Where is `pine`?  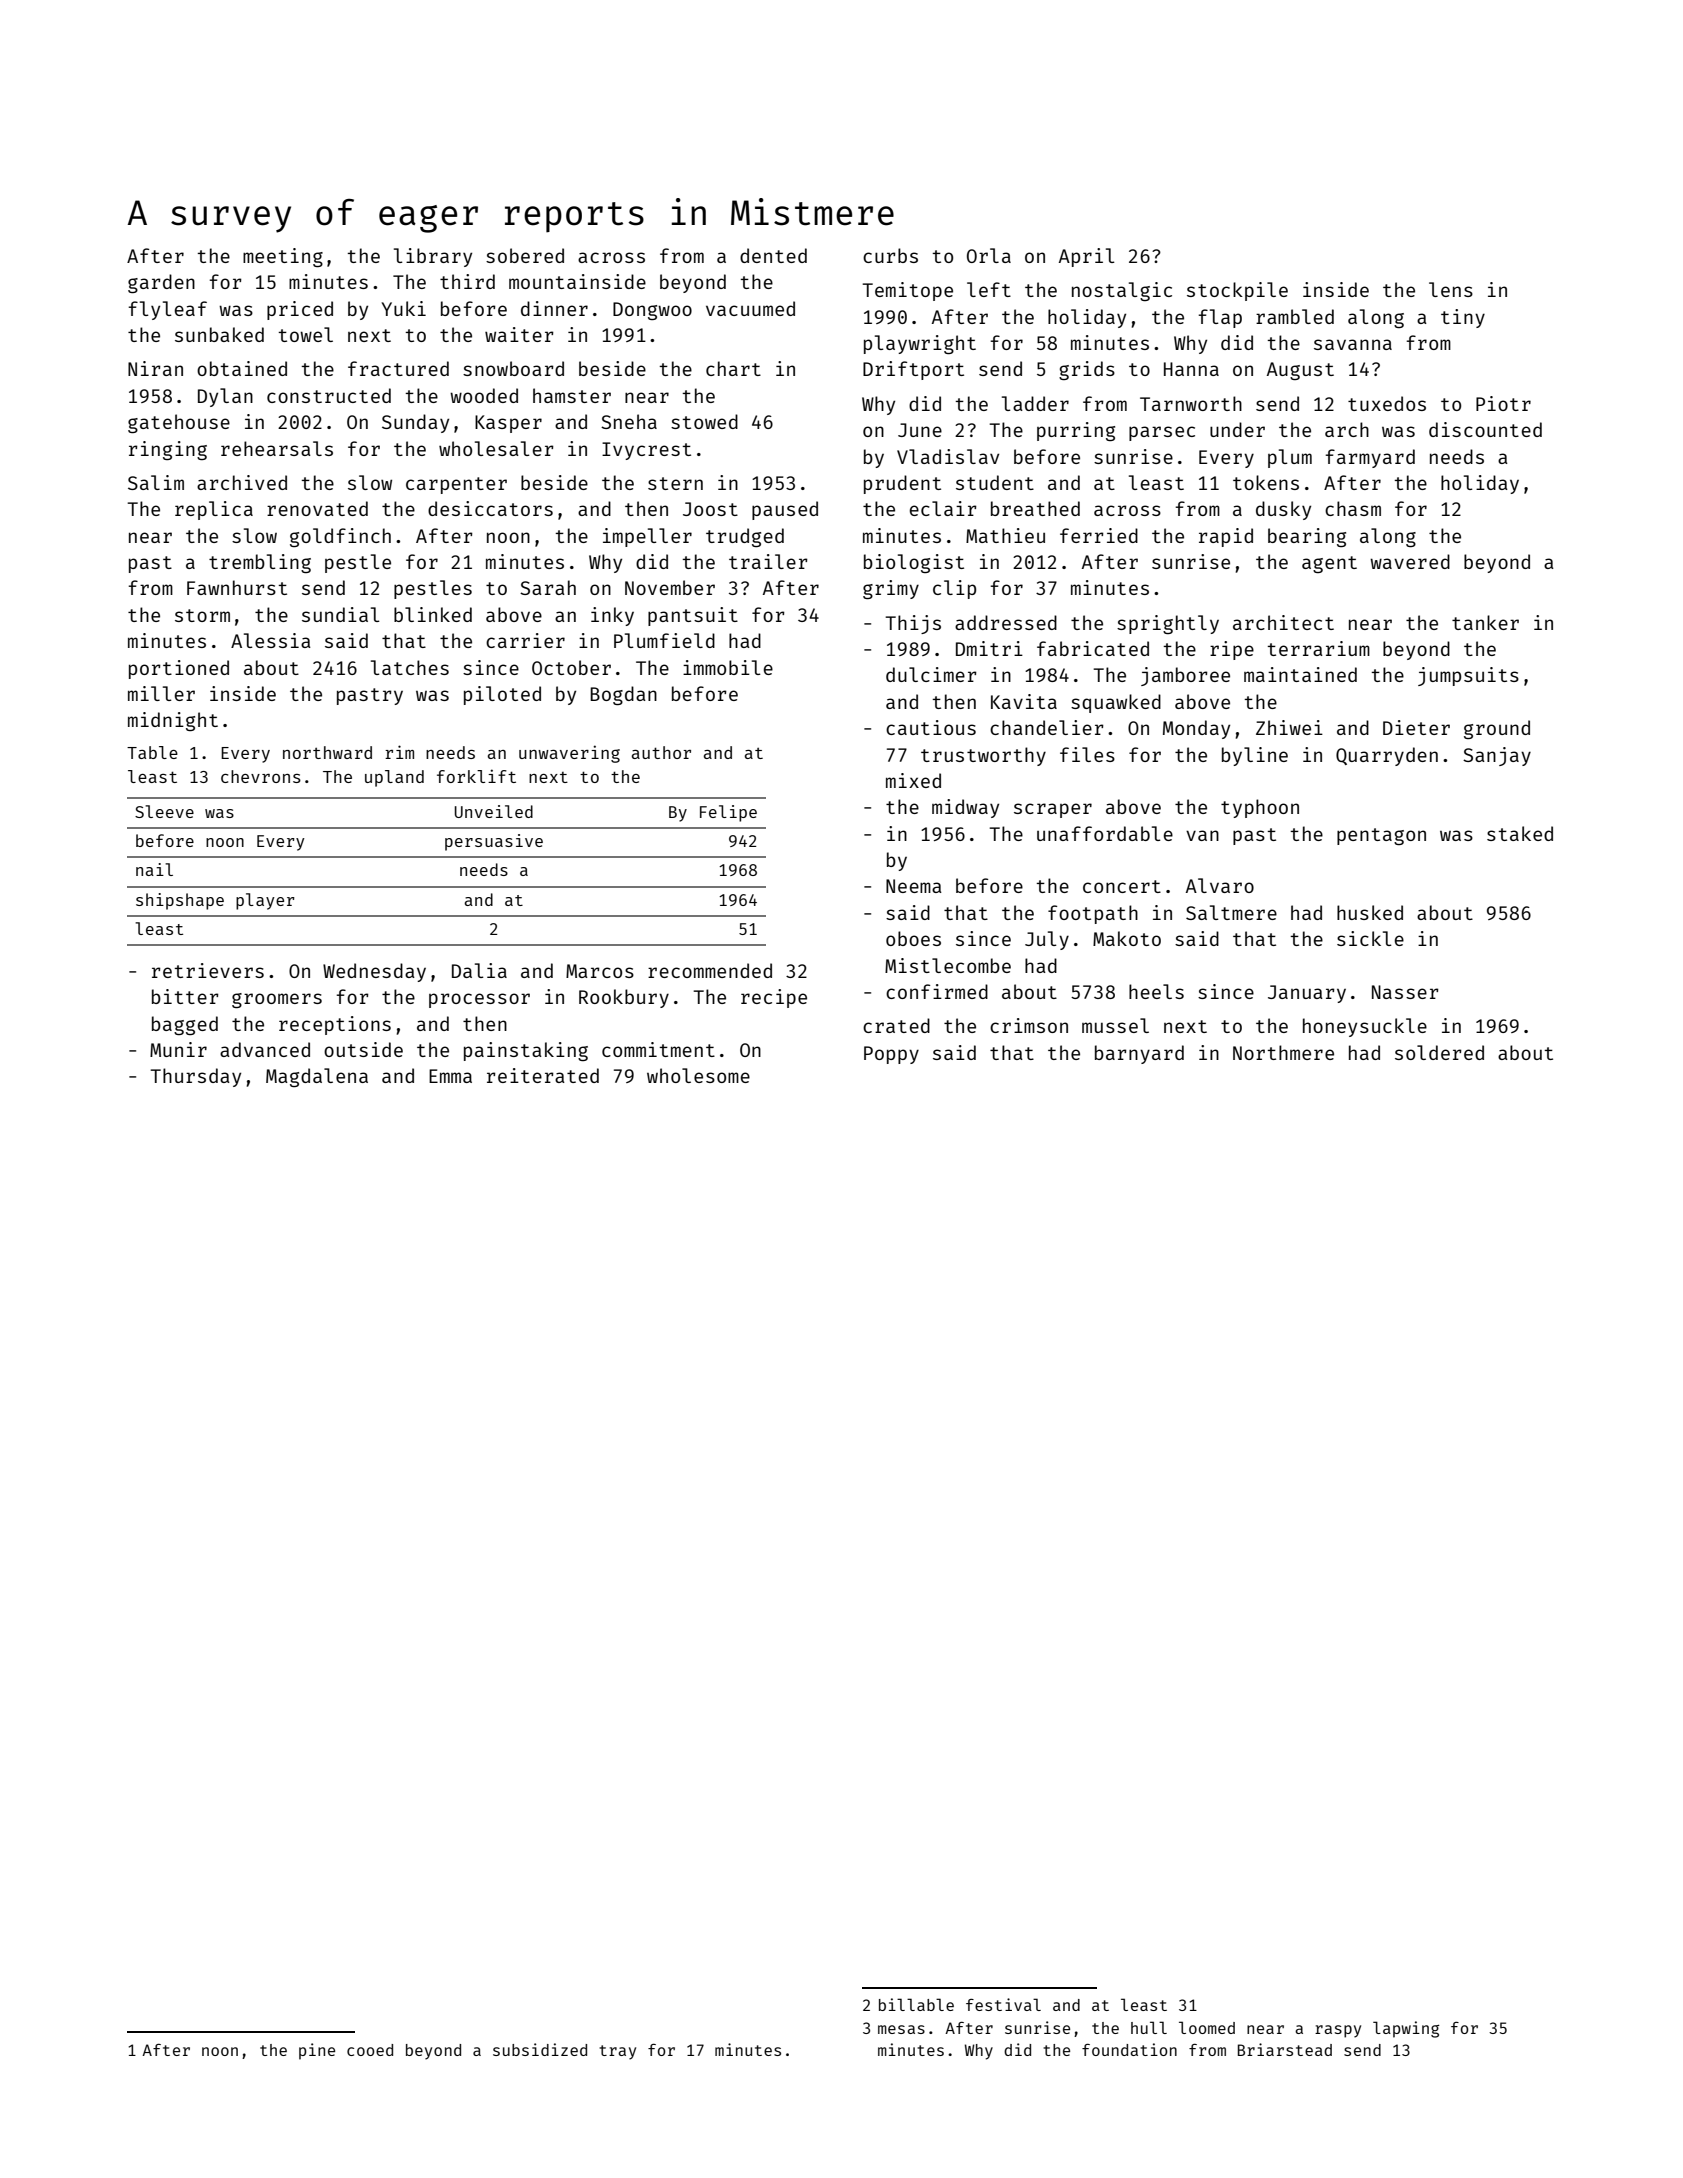
pine is located at coordinates (317, 2051).
